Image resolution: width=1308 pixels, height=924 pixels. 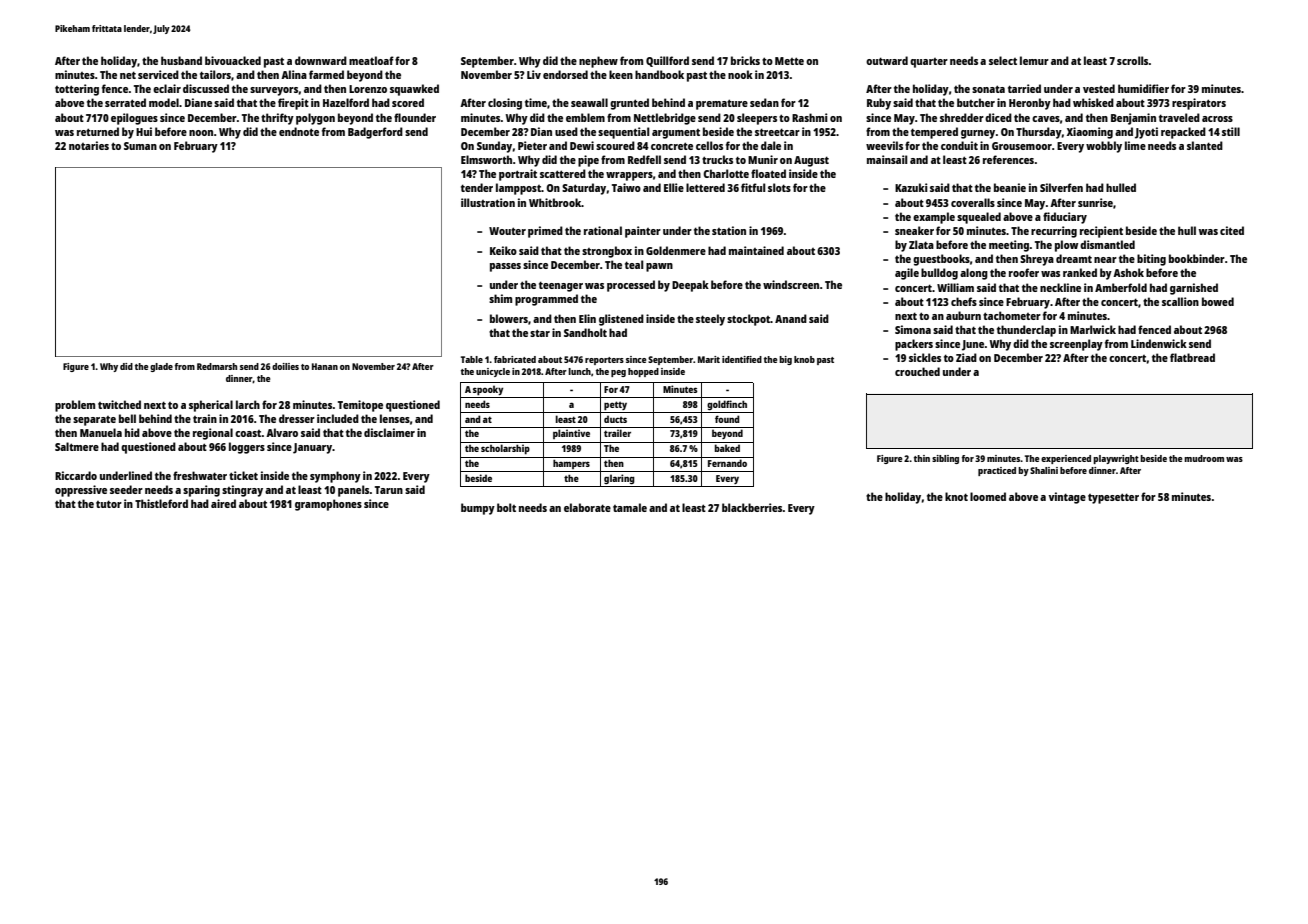 What do you see at coordinates (181, 60) in the image?
I see `husband` at bounding box center [181, 60].
